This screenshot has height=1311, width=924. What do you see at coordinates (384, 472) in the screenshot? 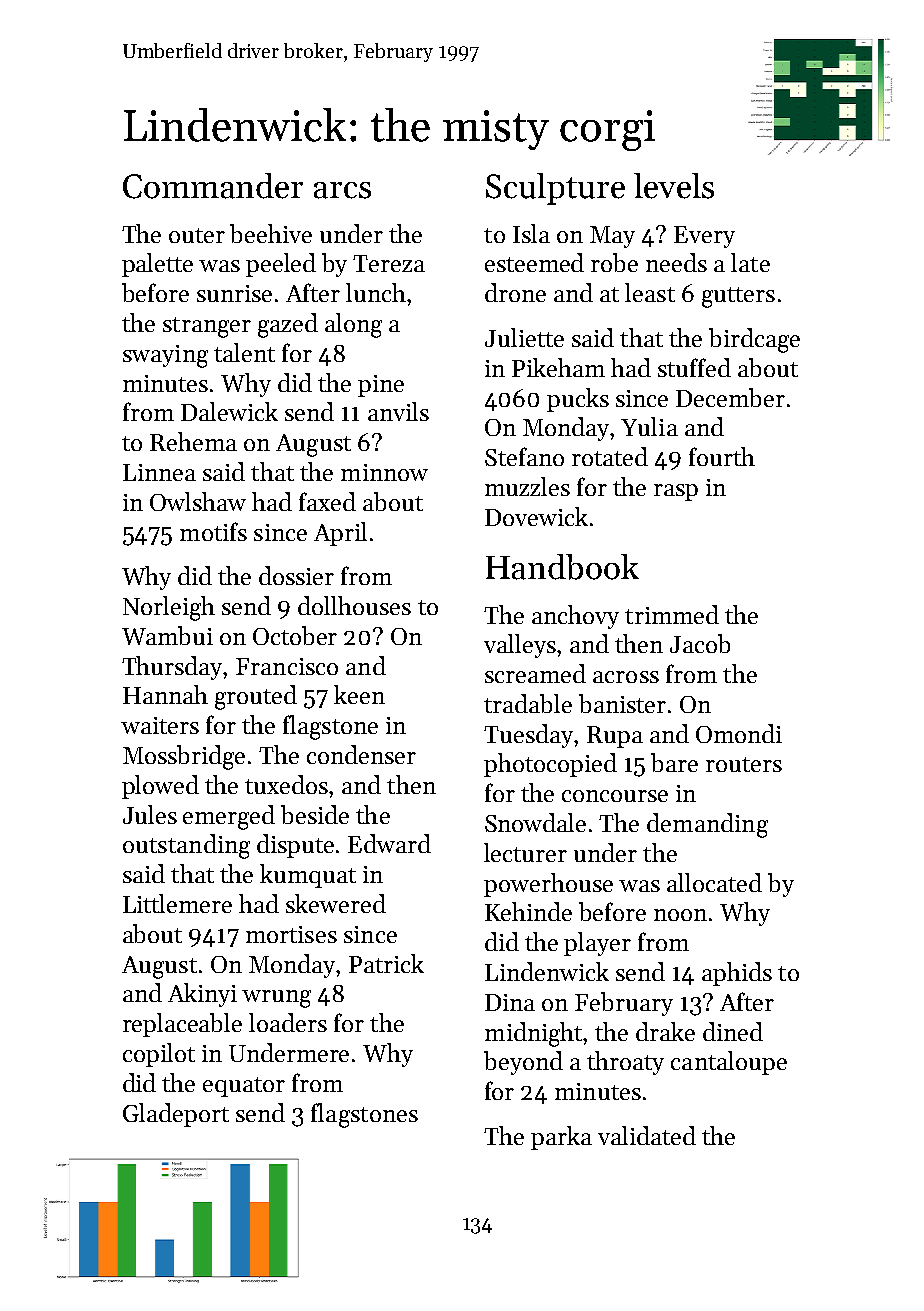
I see `minnow` at bounding box center [384, 472].
